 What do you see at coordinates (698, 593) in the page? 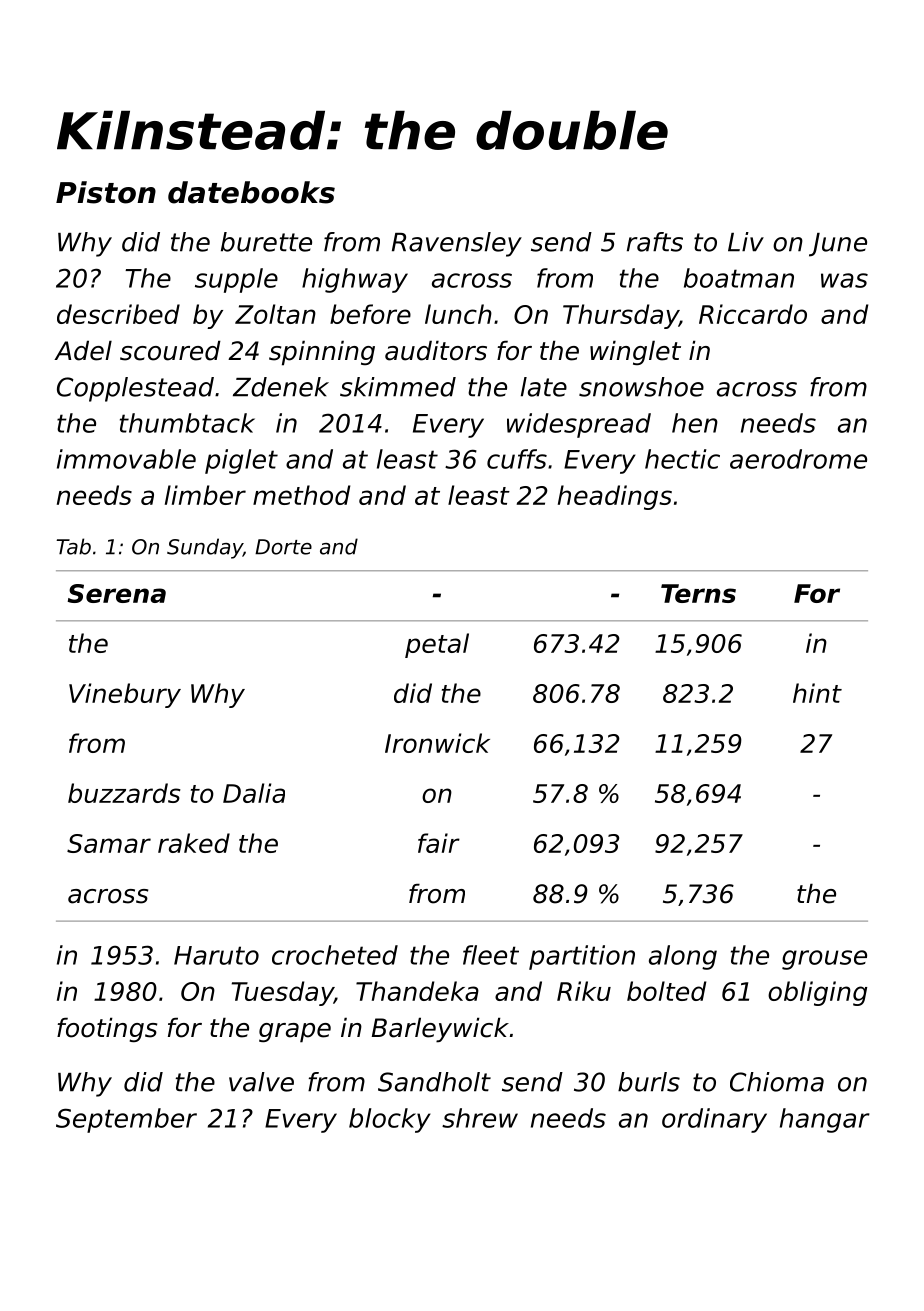
I see `Terns` at bounding box center [698, 593].
